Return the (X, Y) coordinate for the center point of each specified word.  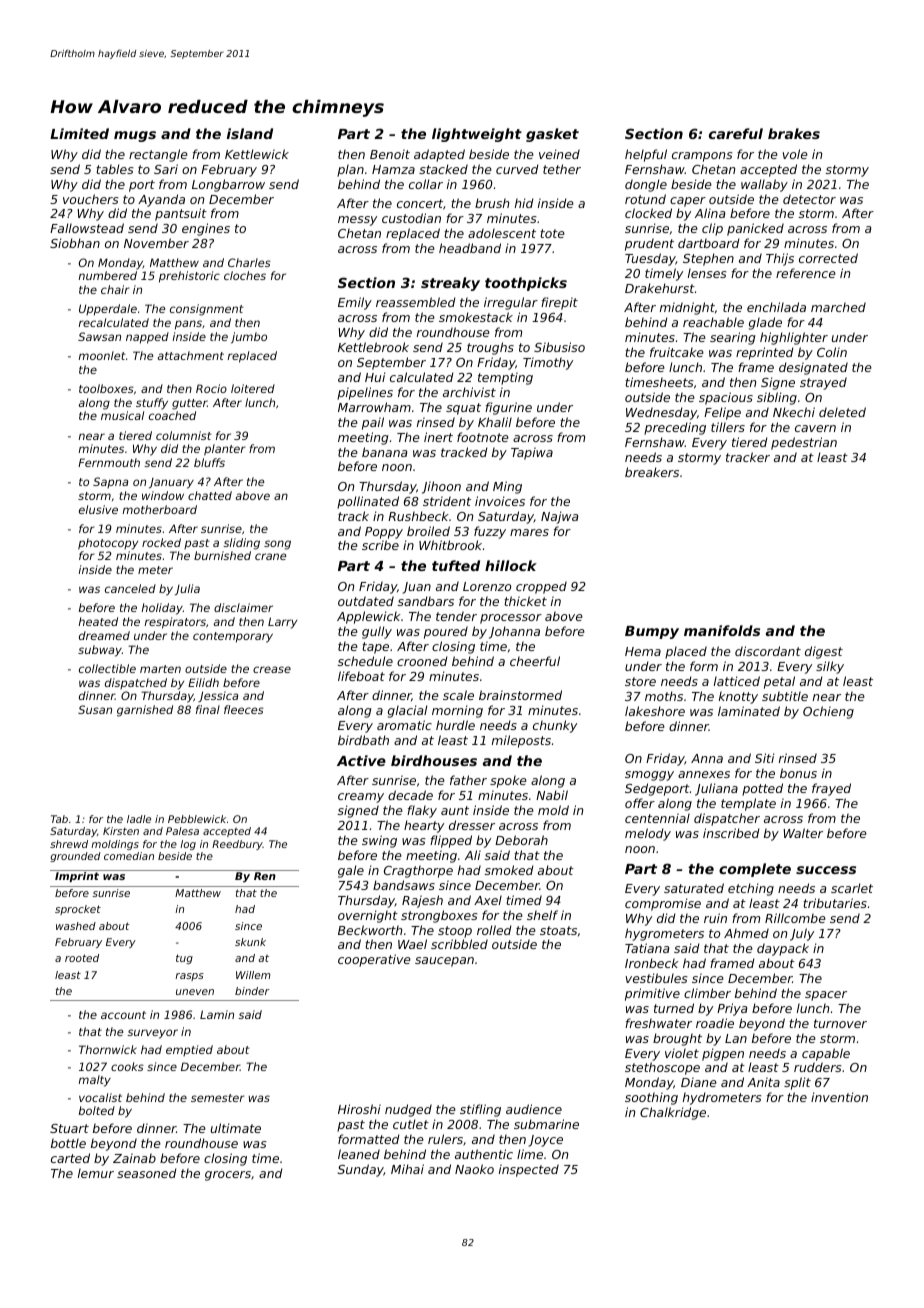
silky (830, 667)
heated (98, 621)
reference (806, 273)
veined (559, 154)
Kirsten (121, 831)
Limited (79, 133)
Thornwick (108, 1049)
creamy (361, 798)
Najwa (559, 517)
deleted (842, 412)
